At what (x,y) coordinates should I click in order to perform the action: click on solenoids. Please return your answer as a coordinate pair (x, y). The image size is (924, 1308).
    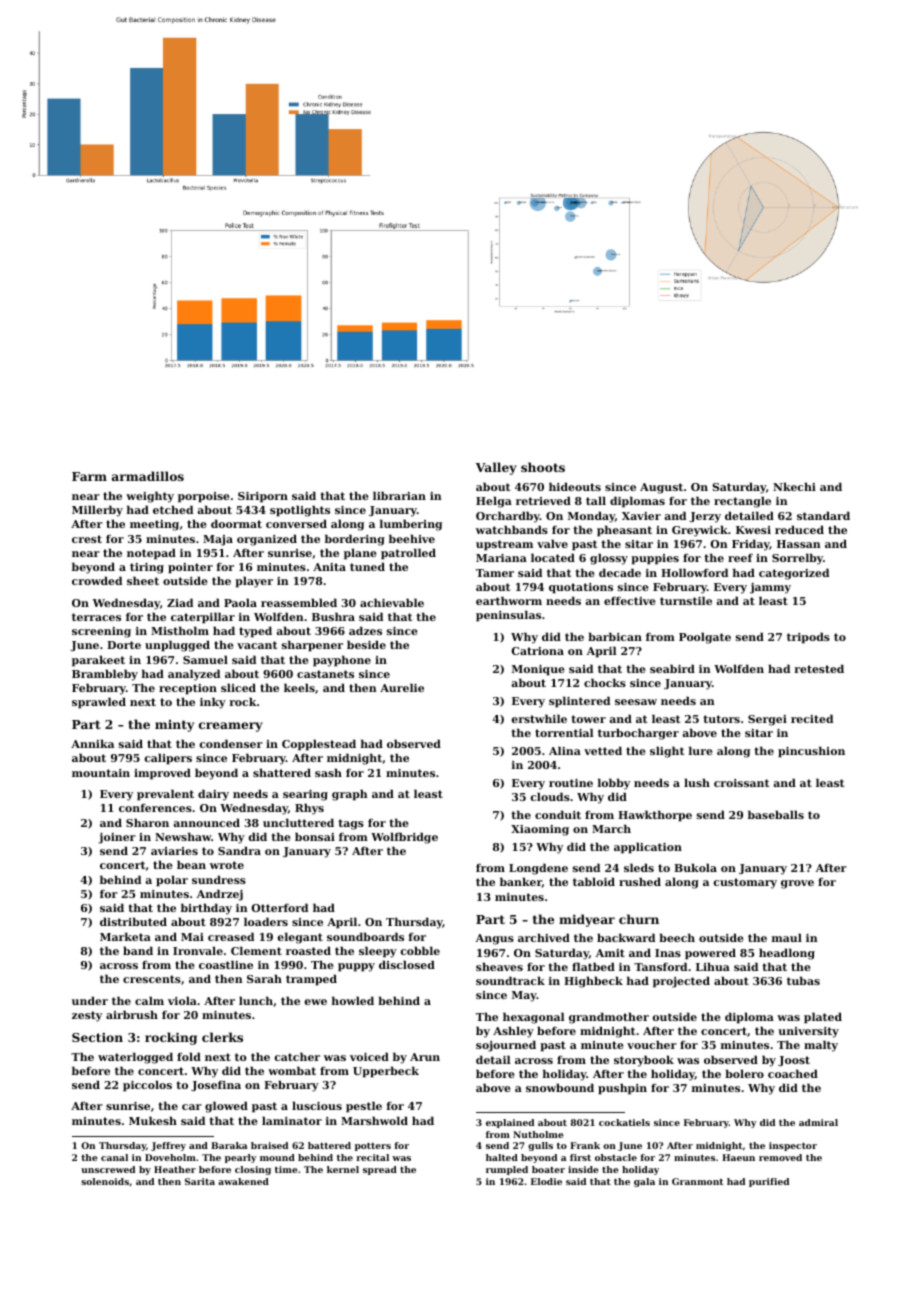
    Looking at the image, I should click on (105, 1181).
